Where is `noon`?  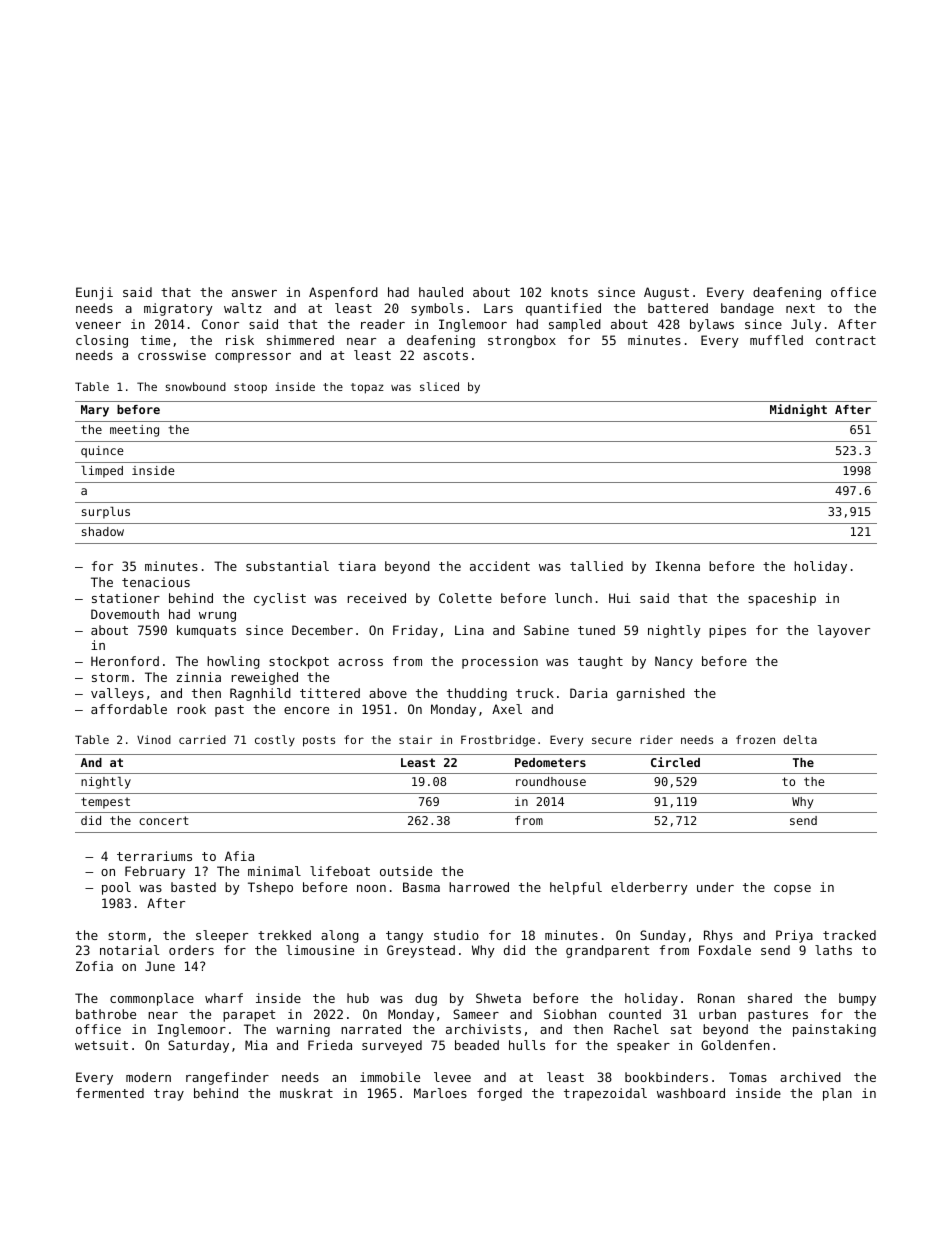 noon is located at coordinates (371, 888).
